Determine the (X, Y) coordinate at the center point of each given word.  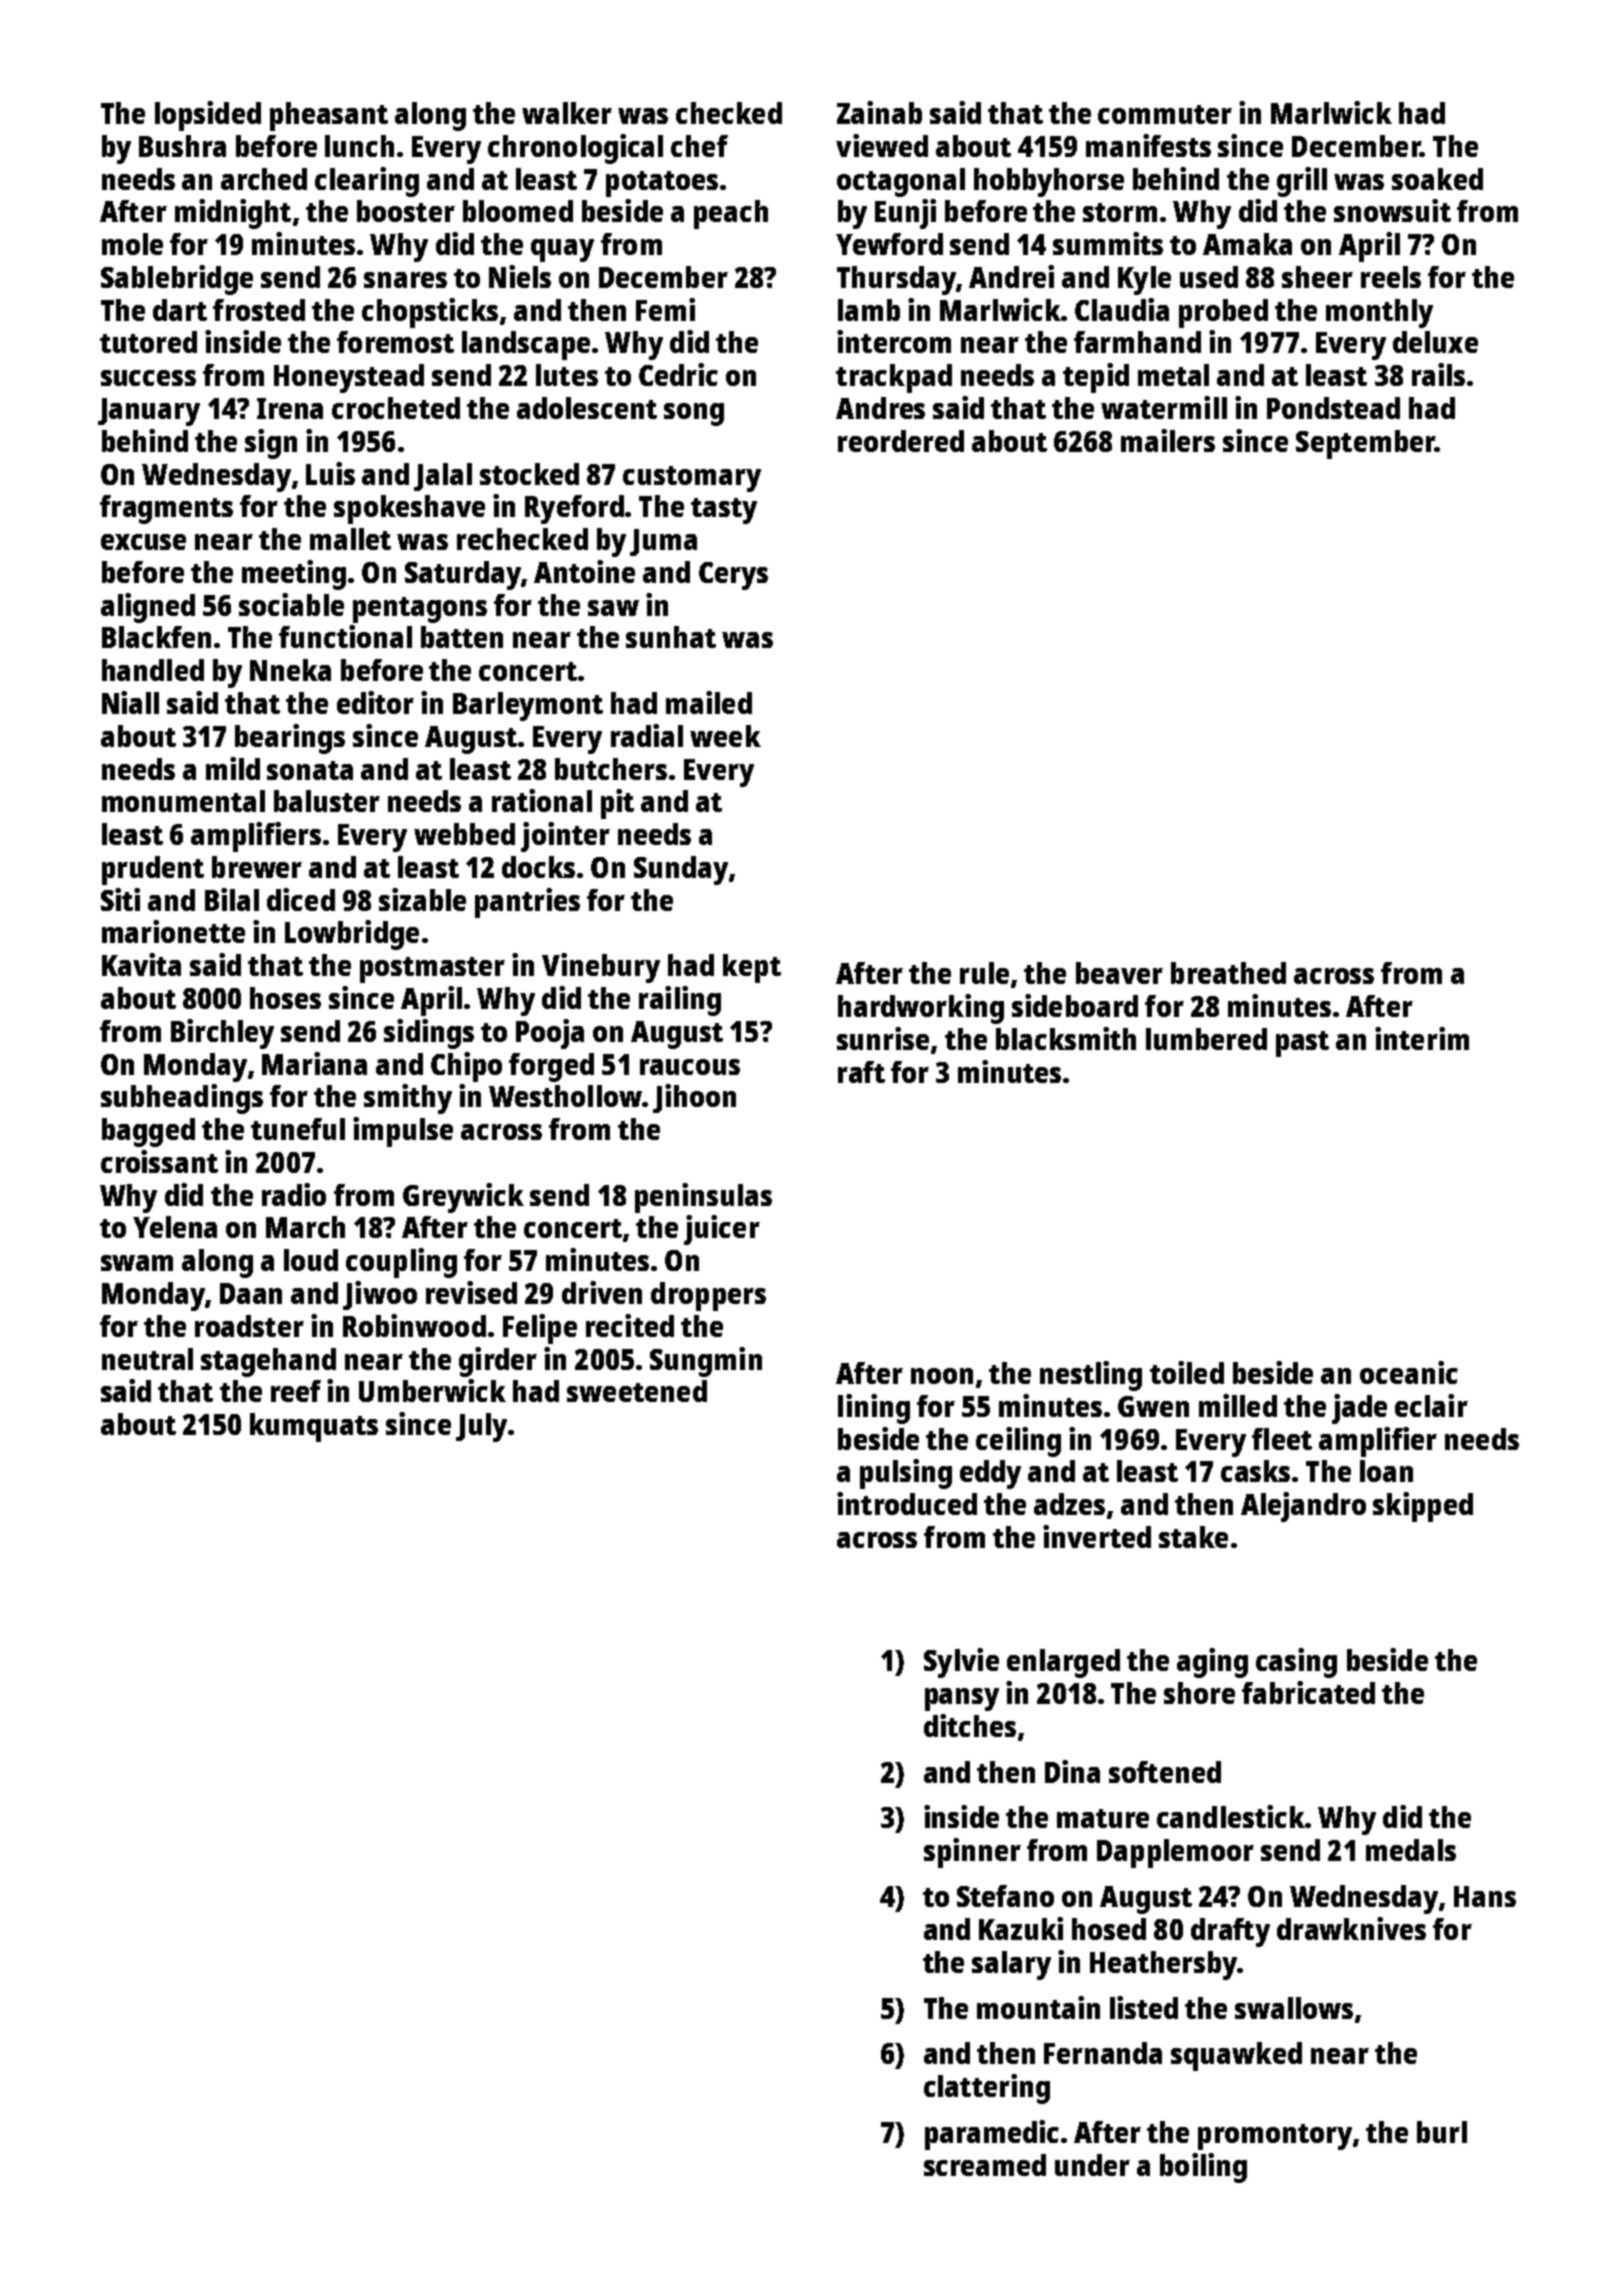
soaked (1437, 179)
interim (1422, 1038)
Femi (665, 309)
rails (1438, 374)
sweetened (637, 1391)
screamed (985, 2165)
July (481, 1427)
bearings (290, 739)
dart (180, 310)
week (725, 736)
